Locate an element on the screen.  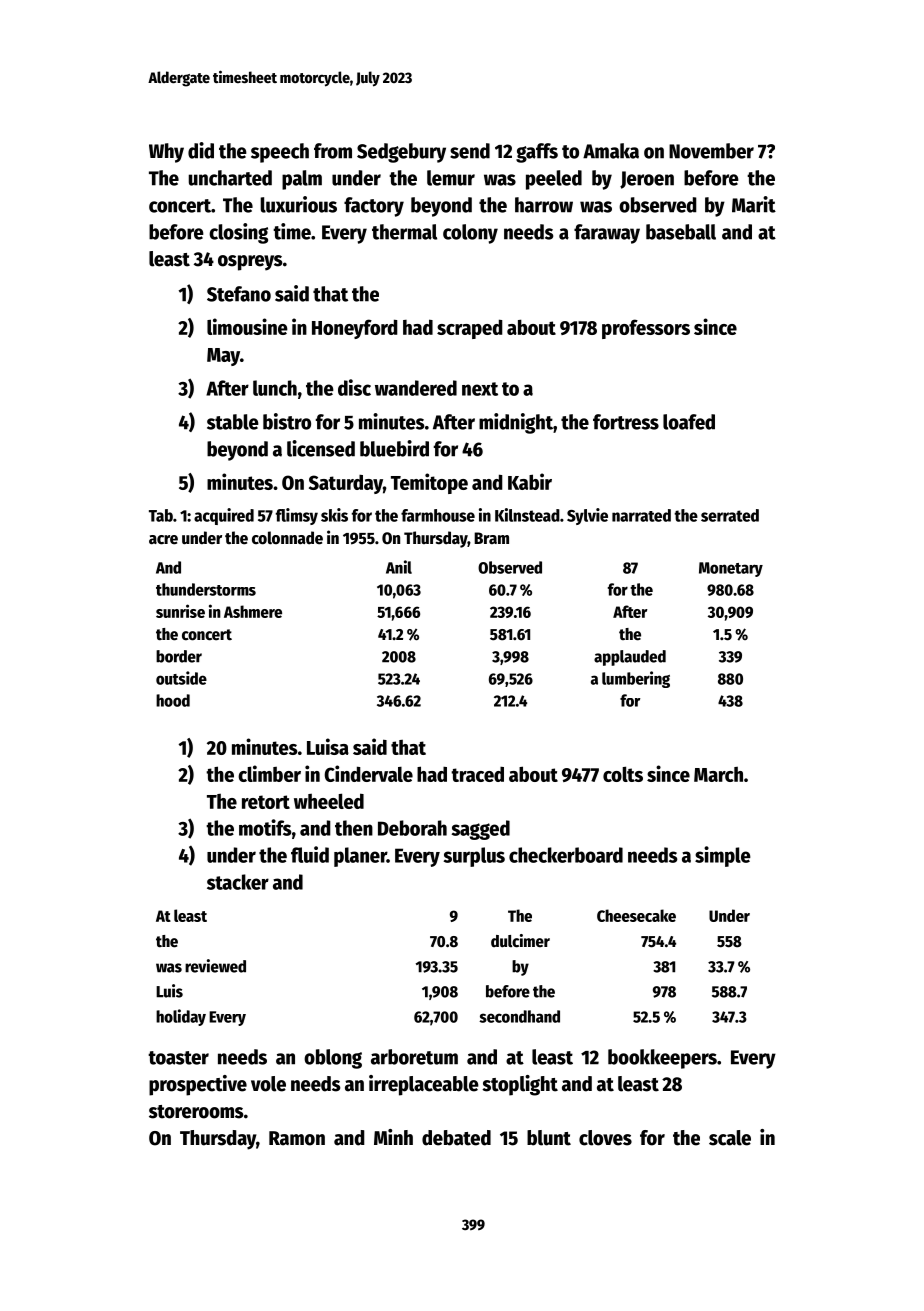
bookkeepers is located at coordinates (662, 1059).
